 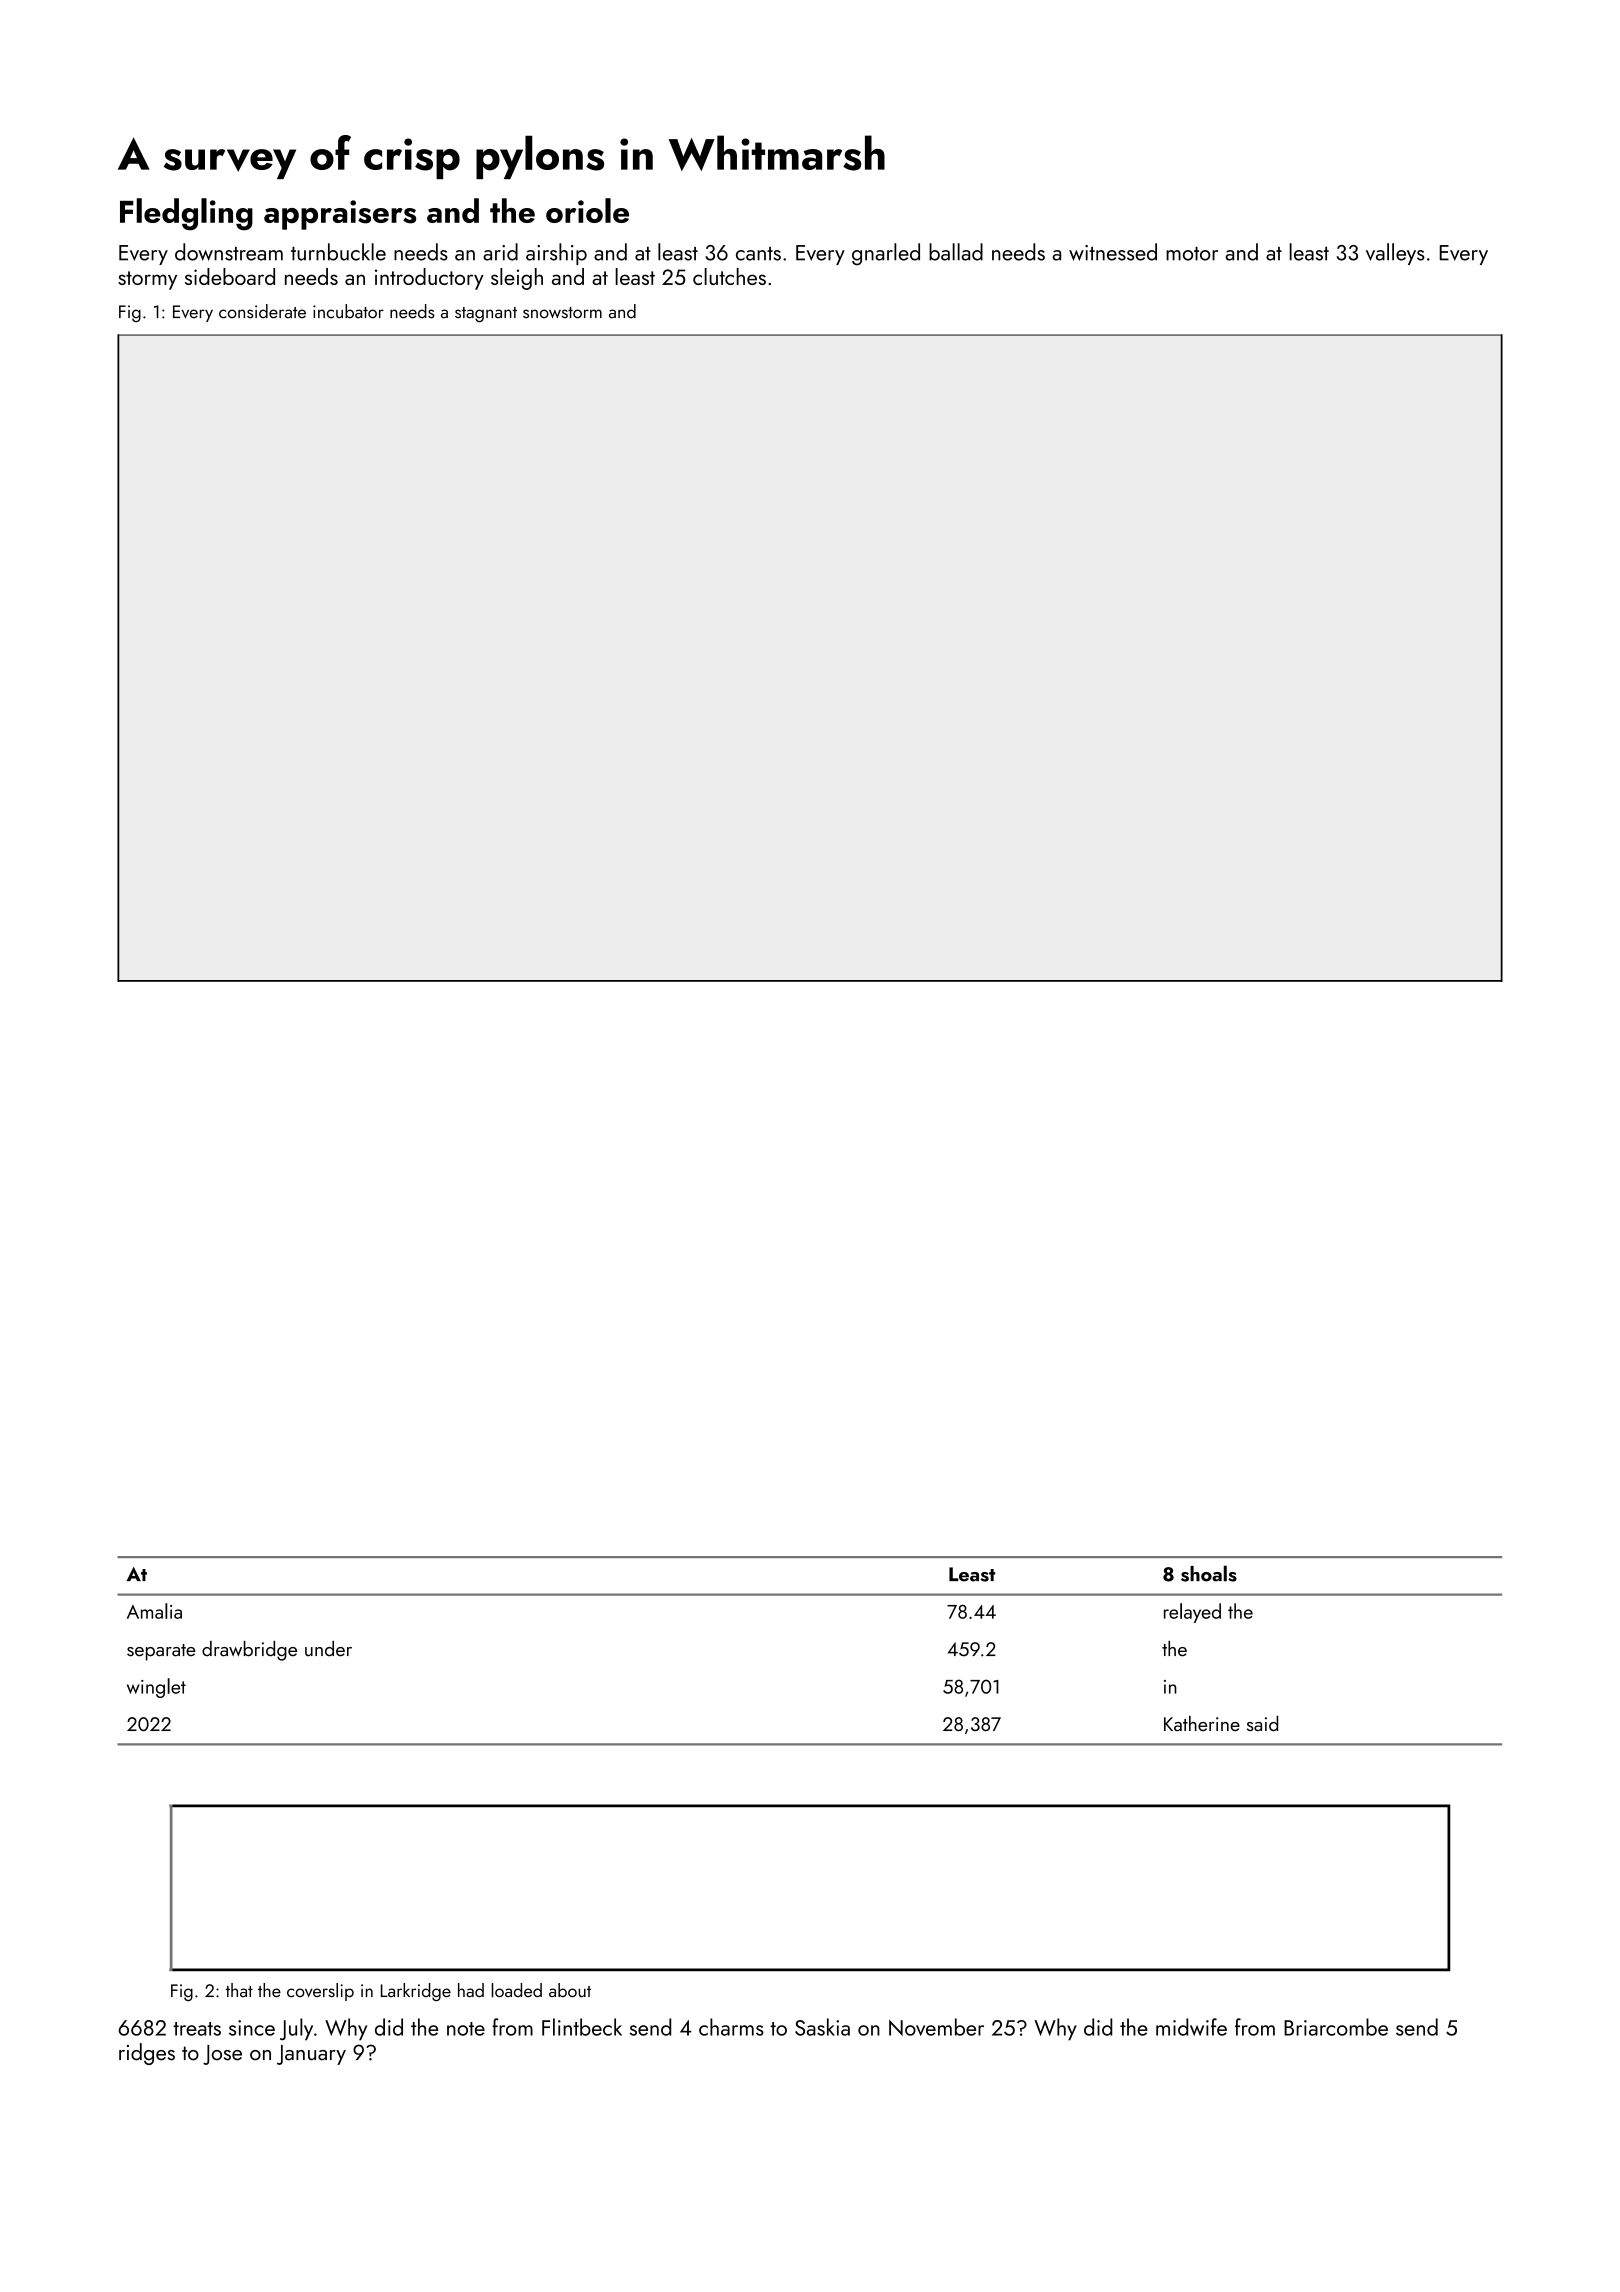 I want to click on said, so click(x=1262, y=1723).
